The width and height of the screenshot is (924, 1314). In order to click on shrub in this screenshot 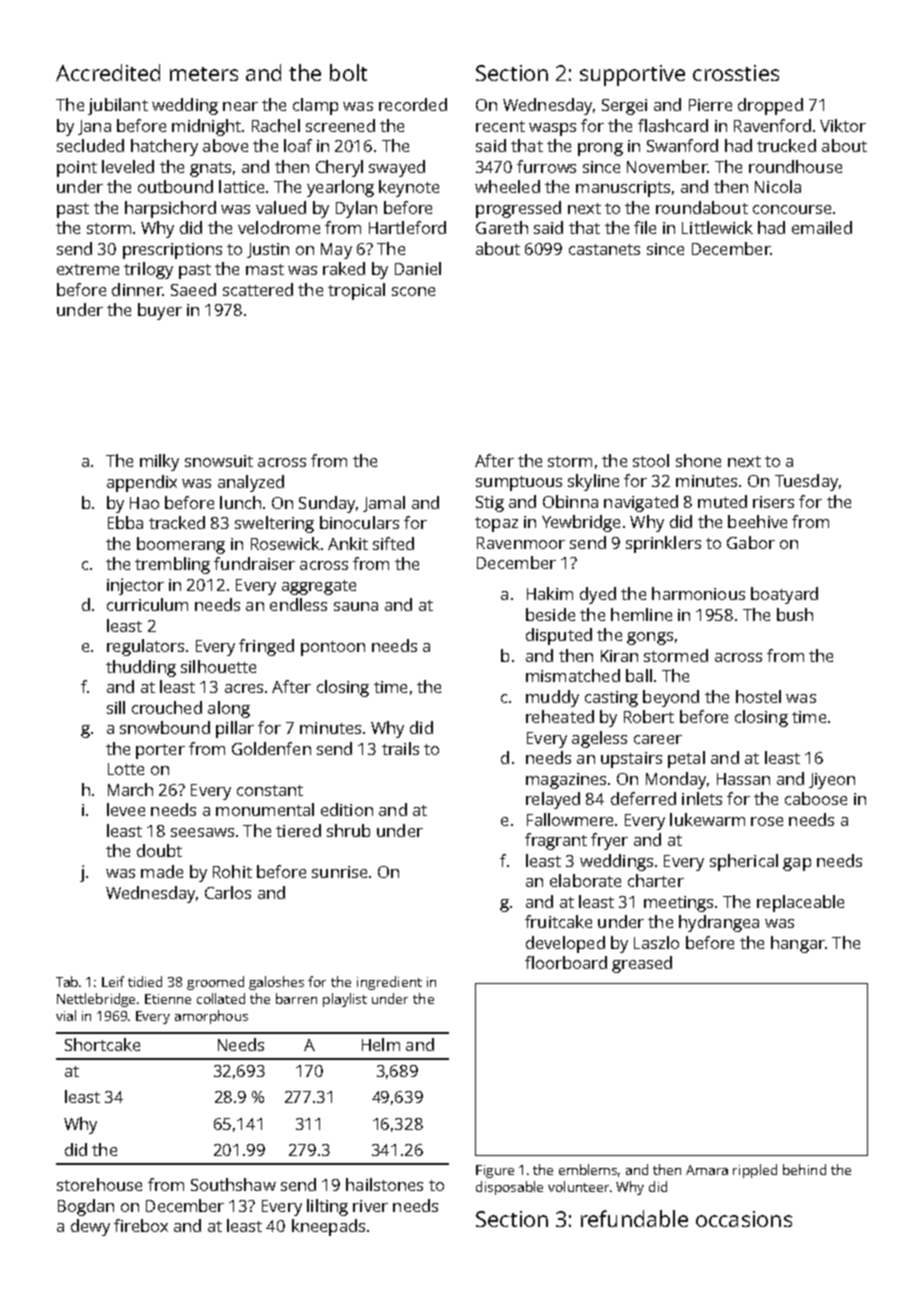, I will do `click(348, 830)`.
